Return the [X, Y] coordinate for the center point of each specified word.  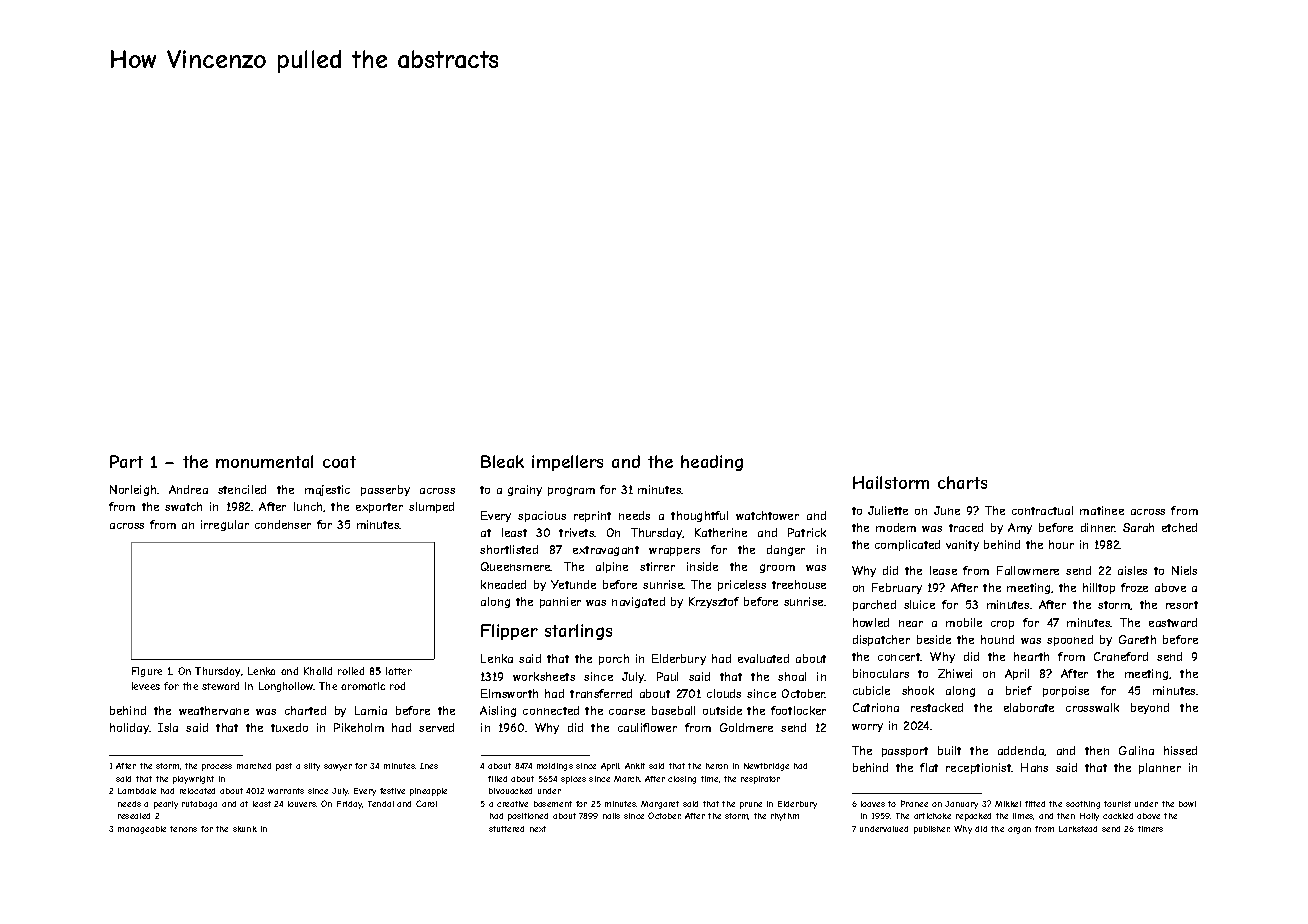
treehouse [799, 584]
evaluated [763, 658]
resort [1182, 605]
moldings [555, 767]
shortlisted [509, 549]
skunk [245, 829]
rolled [351, 671]
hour [1061, 544]
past [284, 767]
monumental [264, 461]
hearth [1031, 656]
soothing [1083, 805]
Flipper [509, 632]
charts [962, 482]
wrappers [674, 551]
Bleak [502, 461]
